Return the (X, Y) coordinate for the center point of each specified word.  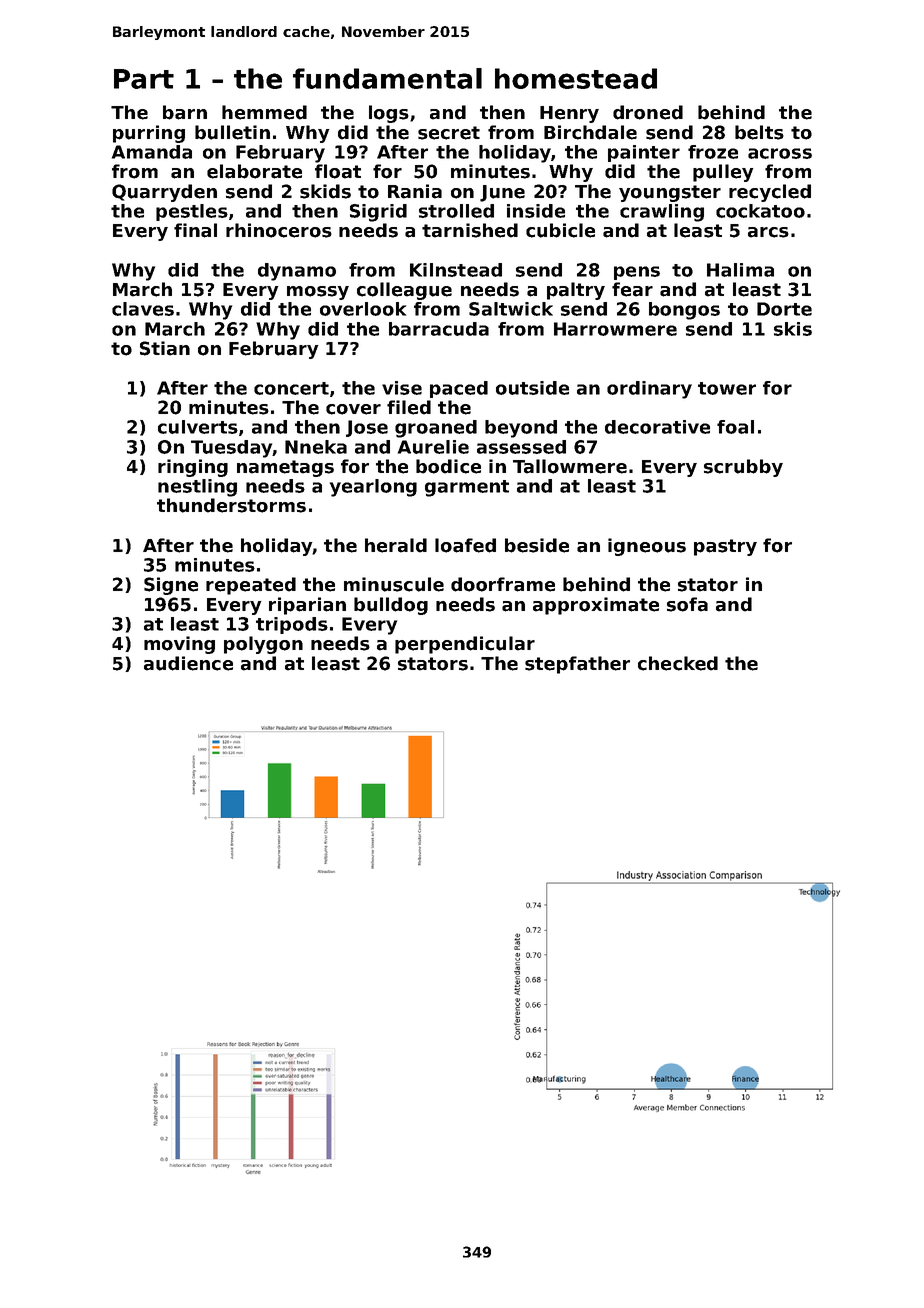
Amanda (152, 152)
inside (536, 211)
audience (188, 663)
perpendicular (465, 645)
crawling (662, 213)
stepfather (577, 665)
